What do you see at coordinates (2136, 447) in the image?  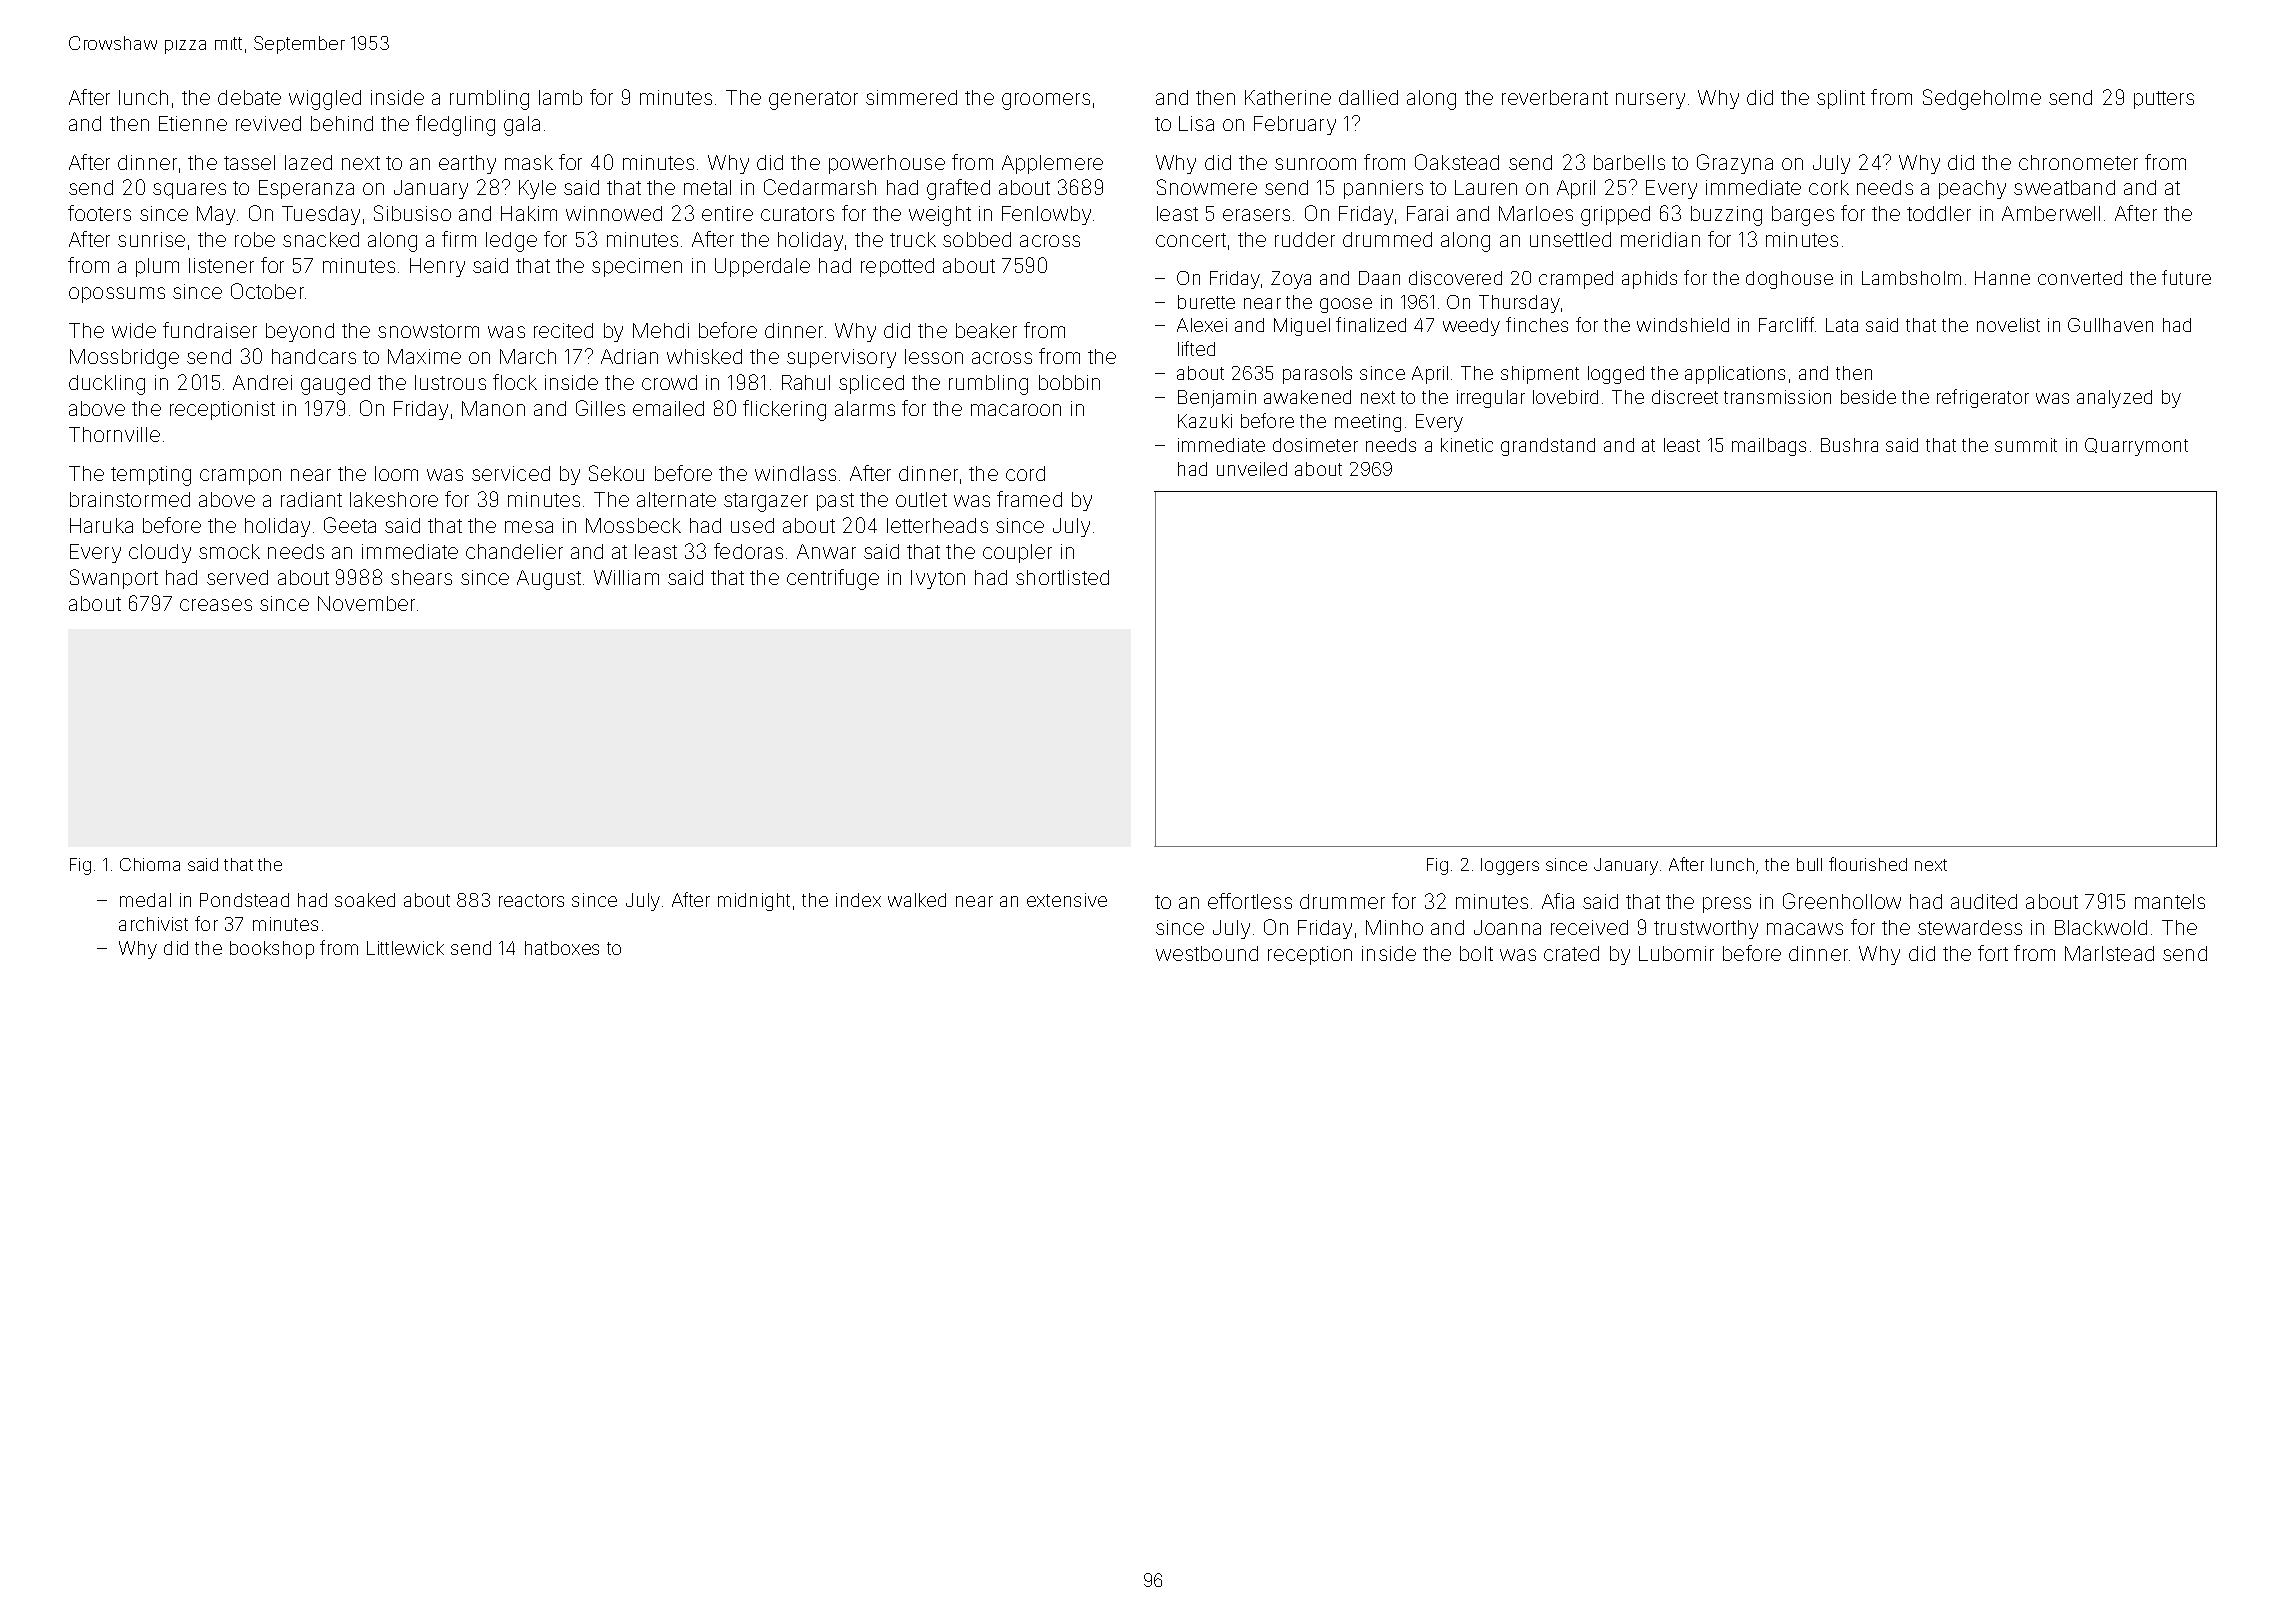 I see `Quarrymont` at bounding box center [2136, 447].
